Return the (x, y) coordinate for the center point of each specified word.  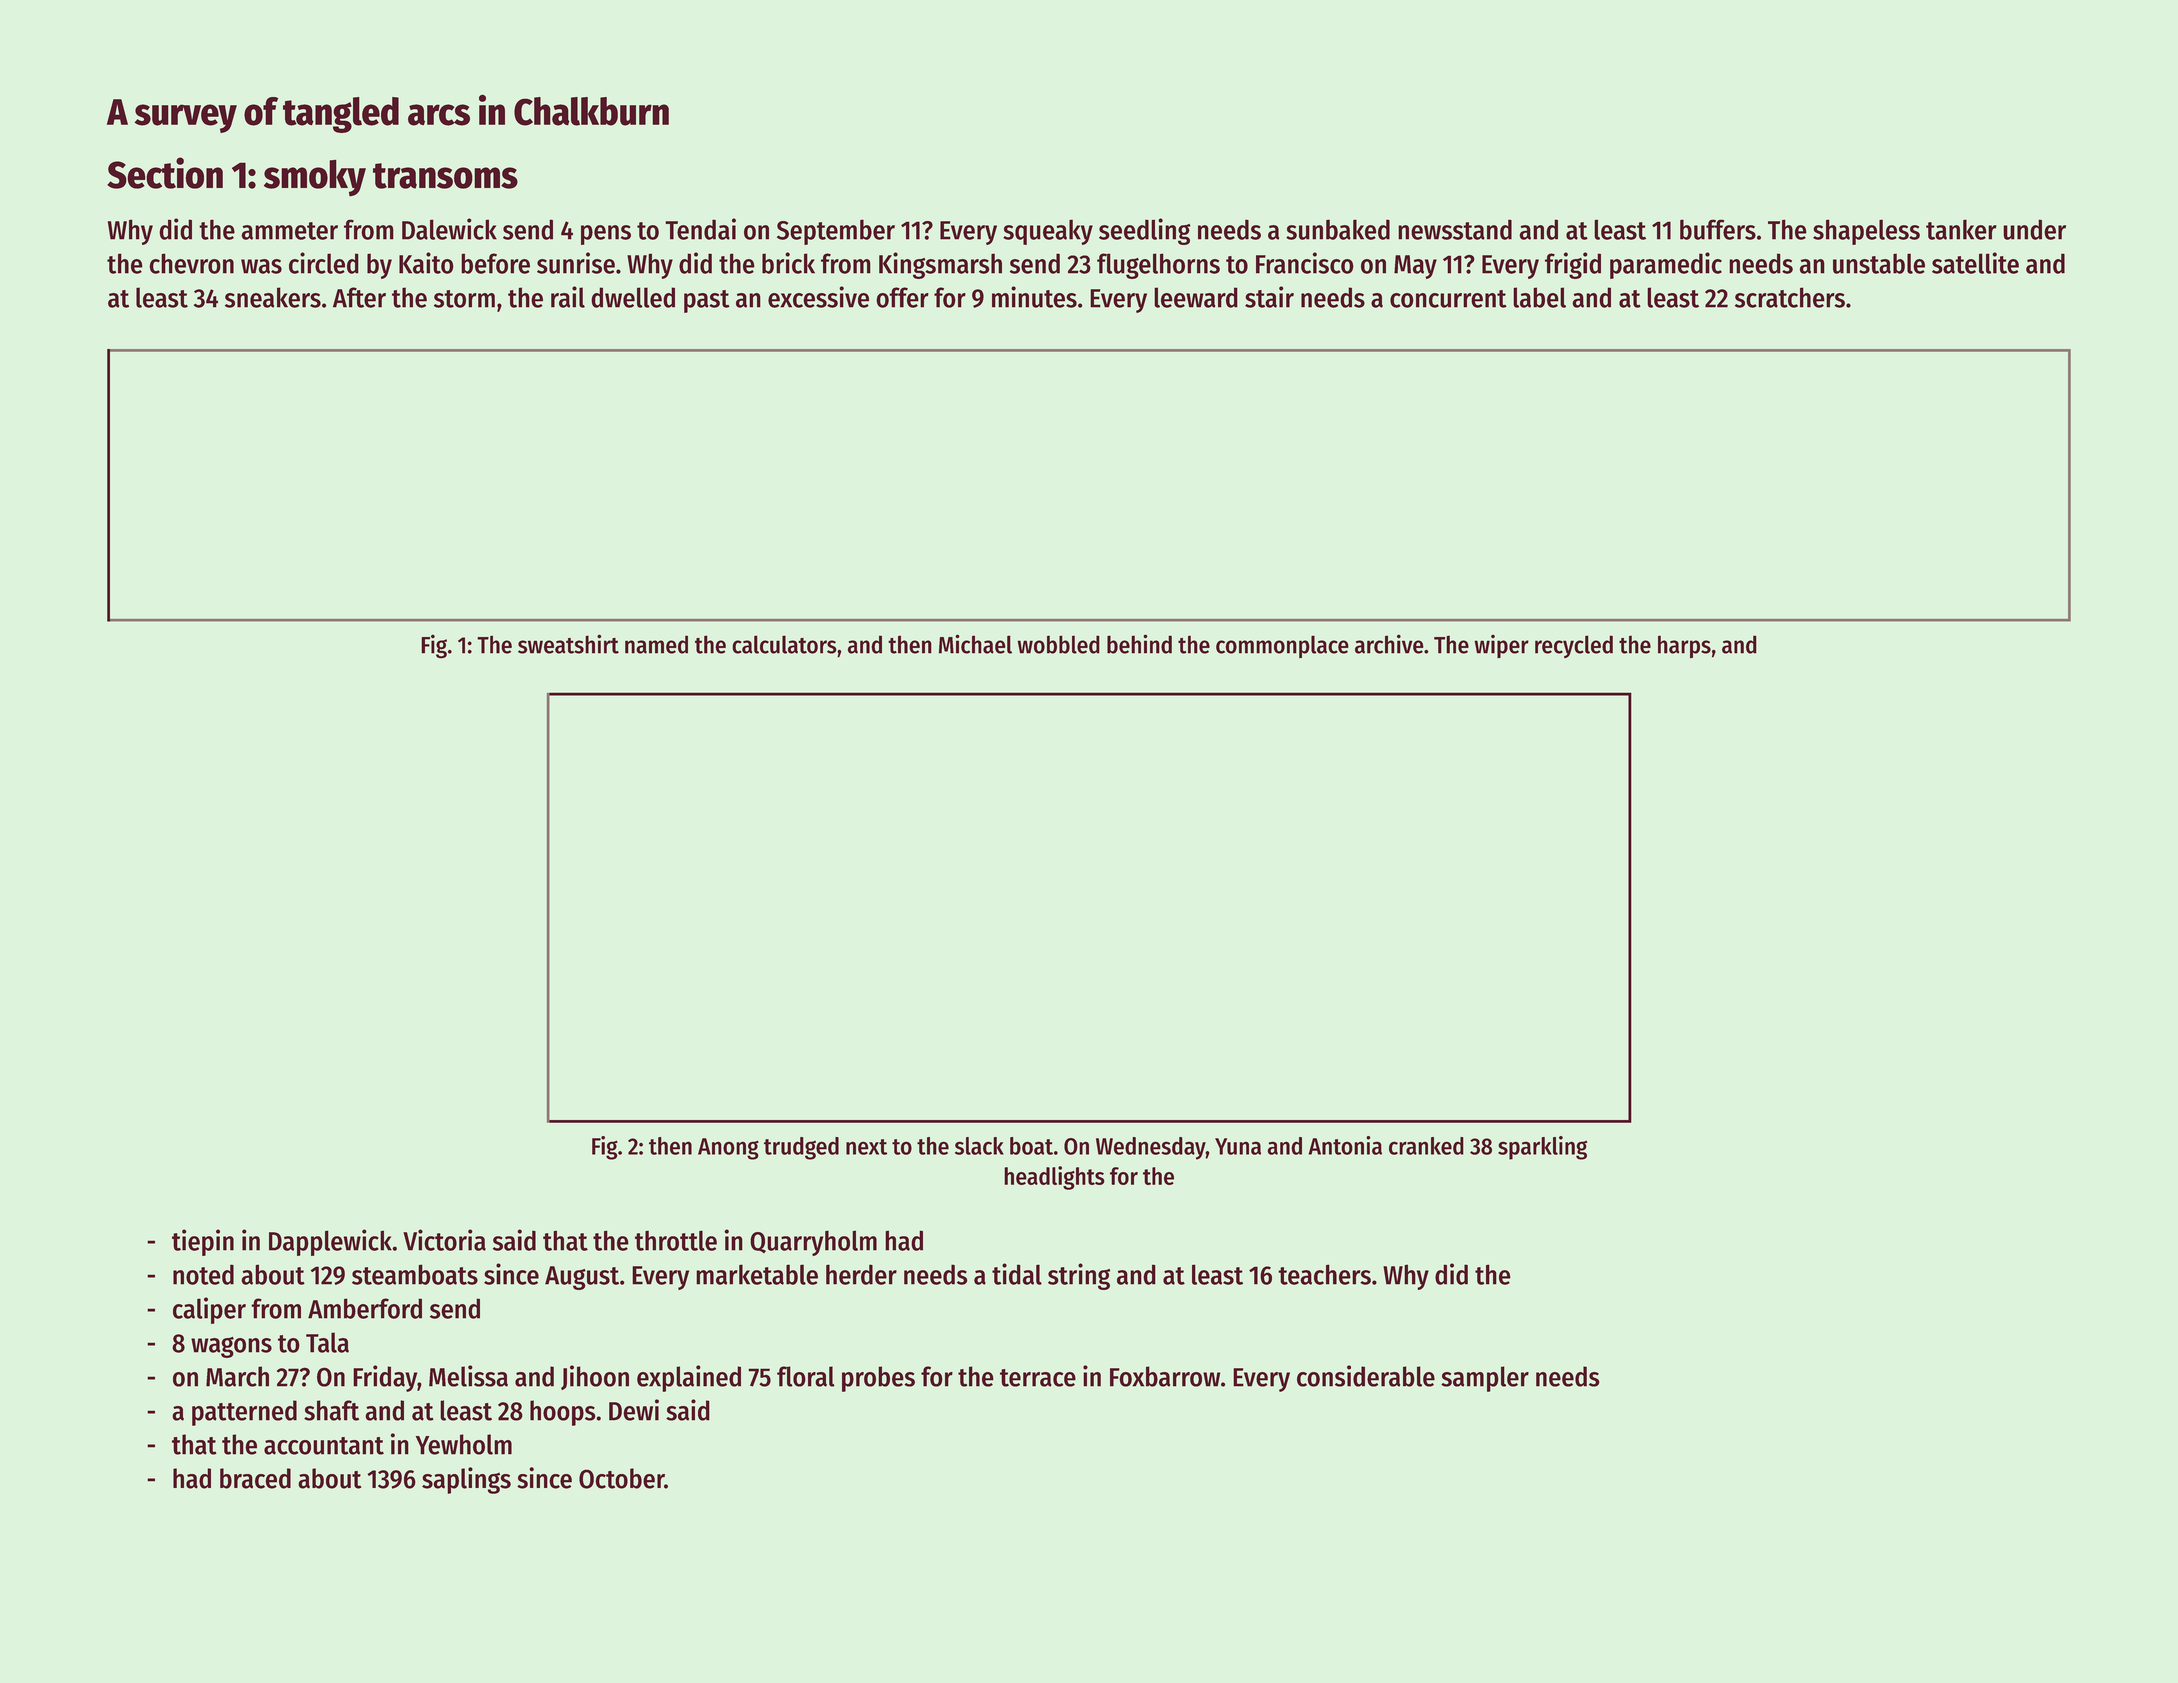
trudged (801, 1148)
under (2034, 229)
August (582, 1278)
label (1539, 297)
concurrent (1448, 299)
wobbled (1058, 644)
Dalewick (449, 229)
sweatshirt (568, 644)
